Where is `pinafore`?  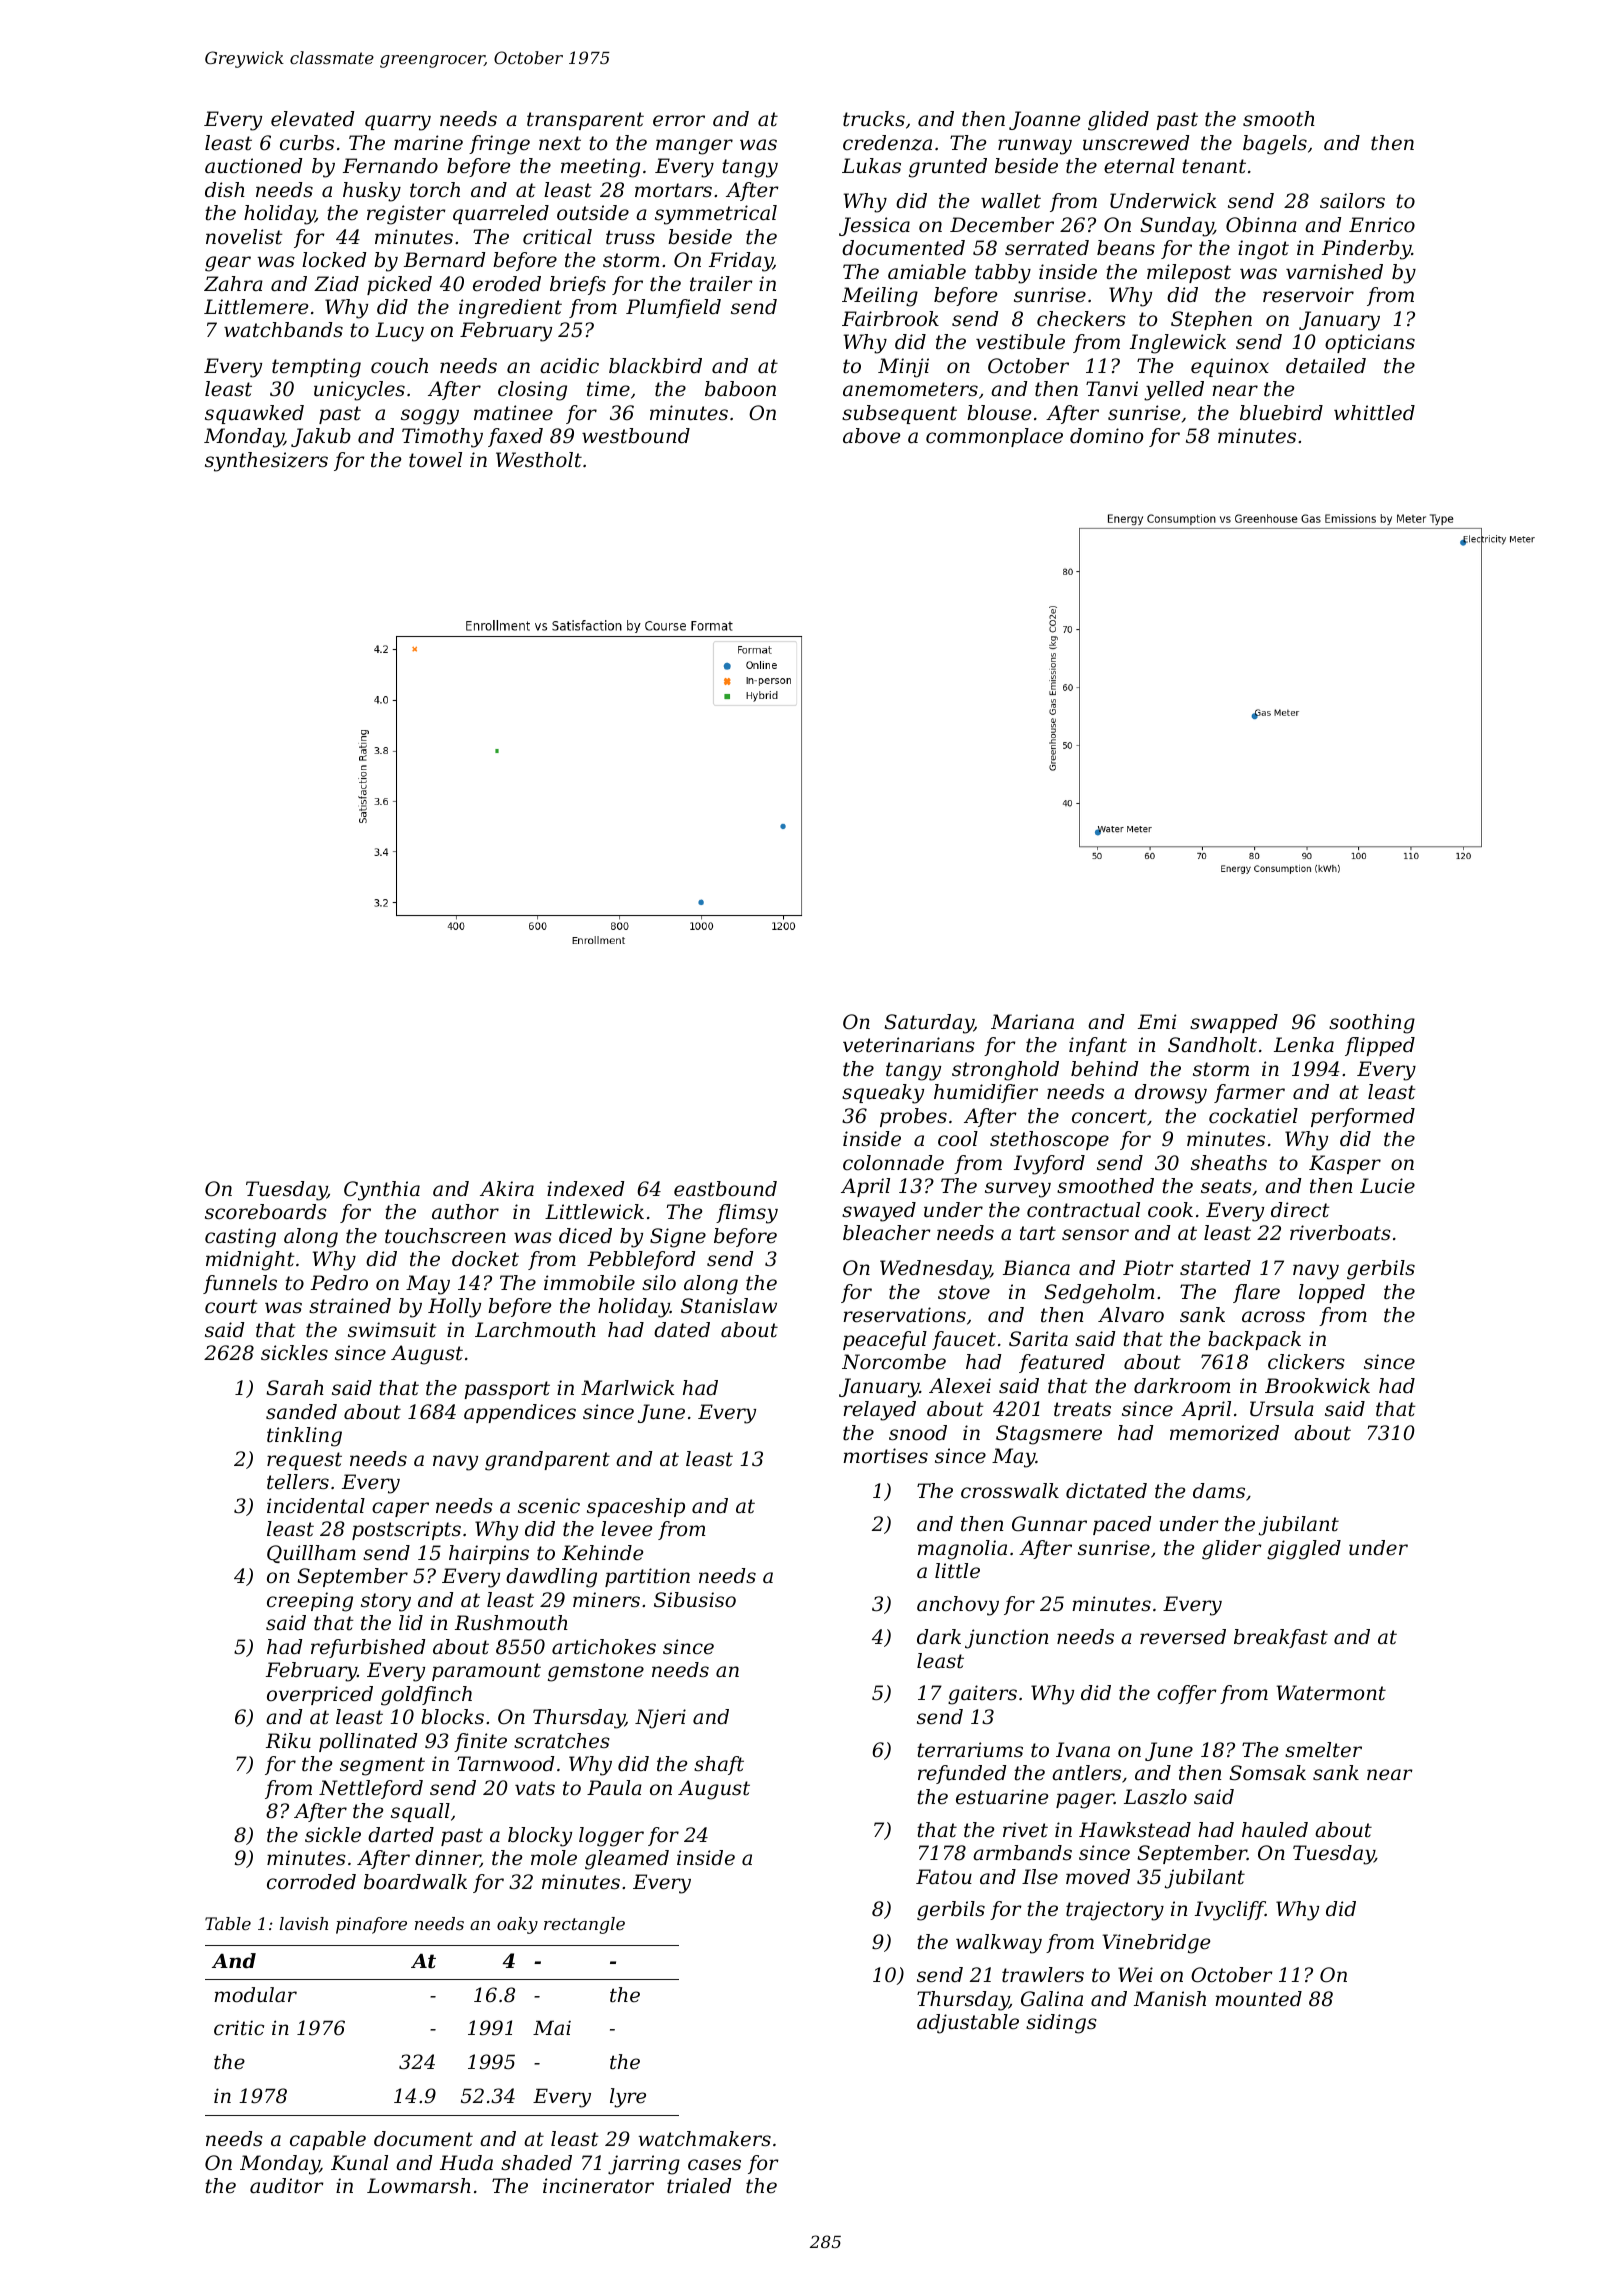
pinafore is located at coordinates (371, 1925).
